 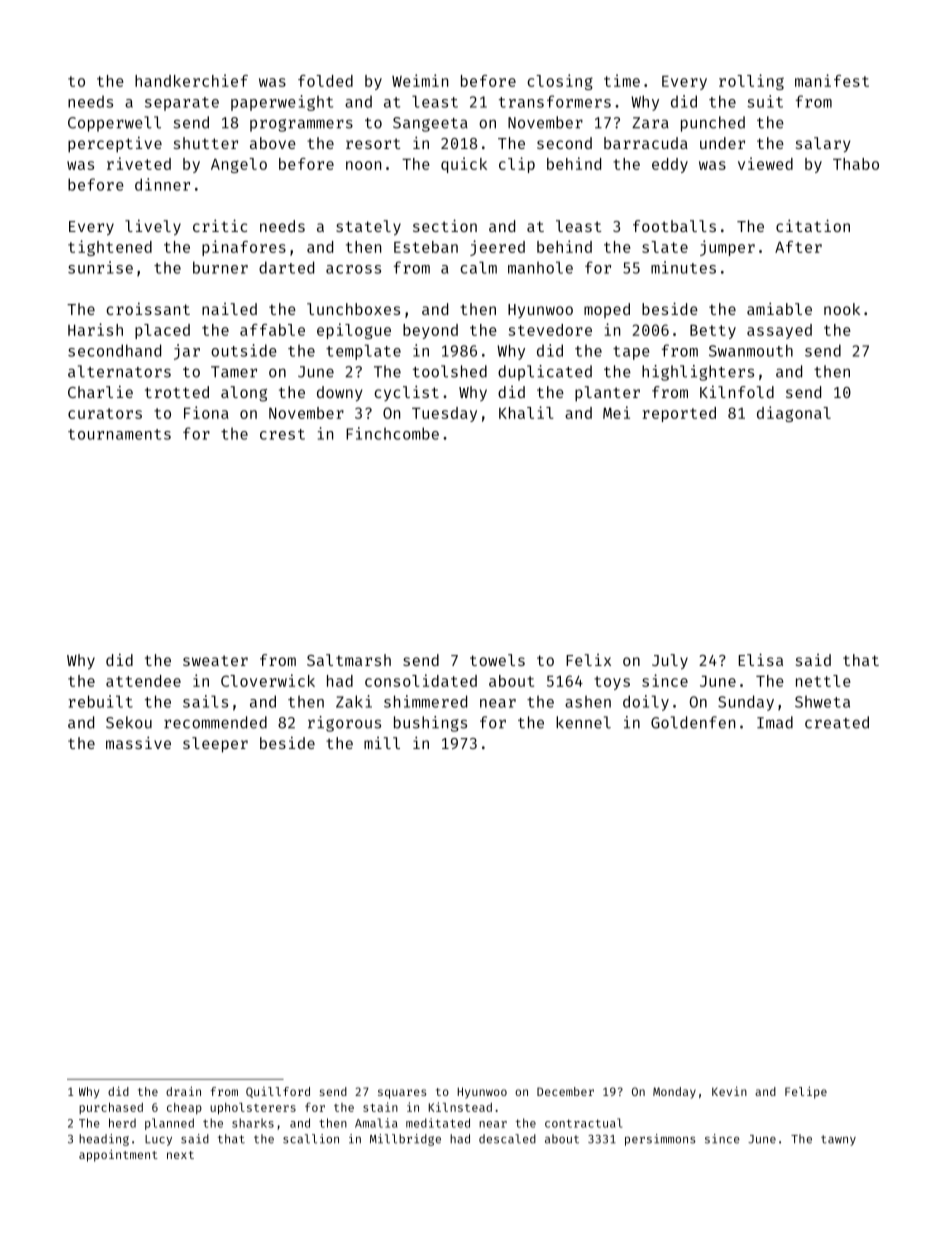 I want to click on time, so click(x=622, y=80).
